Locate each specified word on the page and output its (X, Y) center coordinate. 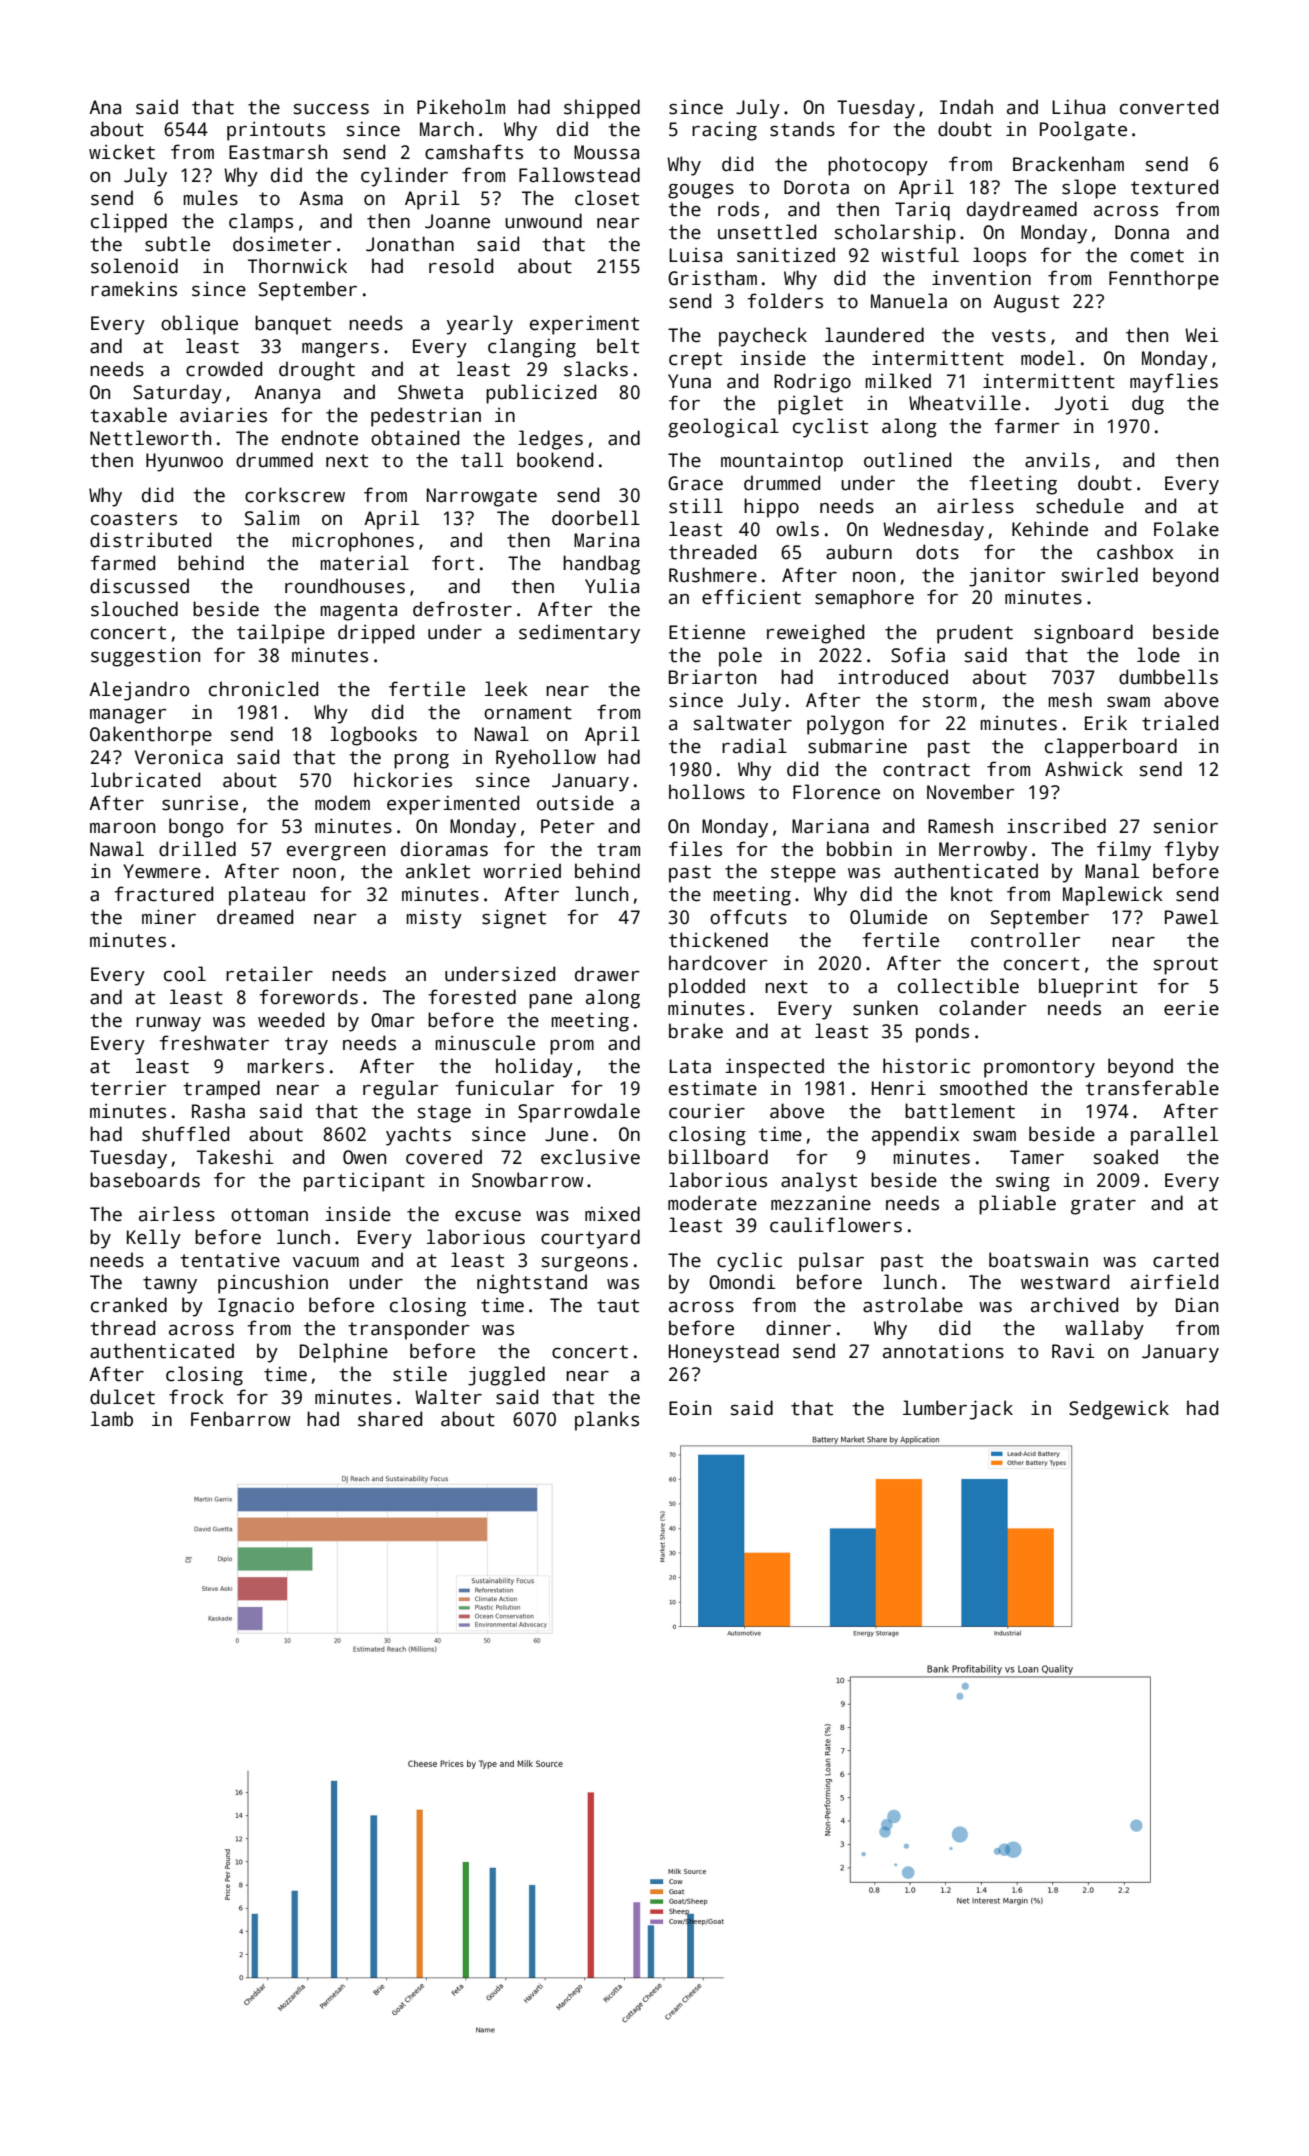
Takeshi (235, 1157)
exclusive (590, 1157)
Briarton (712, 677)
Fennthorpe (1164, 280)
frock (196, 1397)
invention (981, 278)
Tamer (1037, 1157)
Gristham (712, 278)
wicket (122, 152)
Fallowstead (579, 175)
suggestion (145, 657)
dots (937, 552)
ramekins (134, 289)
